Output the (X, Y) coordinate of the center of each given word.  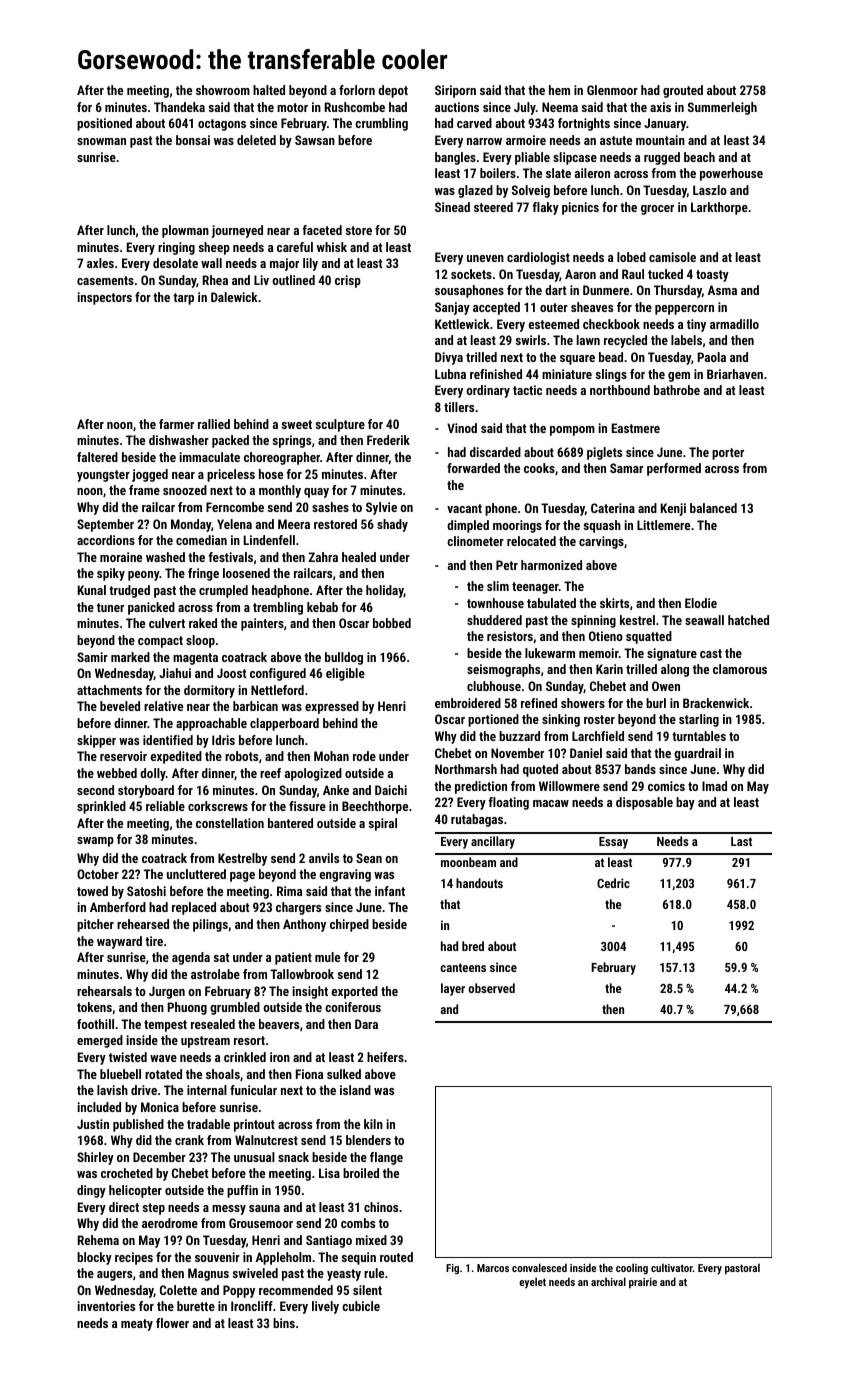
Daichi (391, 790)
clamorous (740, 669)
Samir (92, 657)
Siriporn (455, 91)
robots (241, 756)
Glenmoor (612, 90)
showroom (223, 90)
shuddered (494, 620)
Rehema (98, 1240)
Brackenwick (716, 703)
